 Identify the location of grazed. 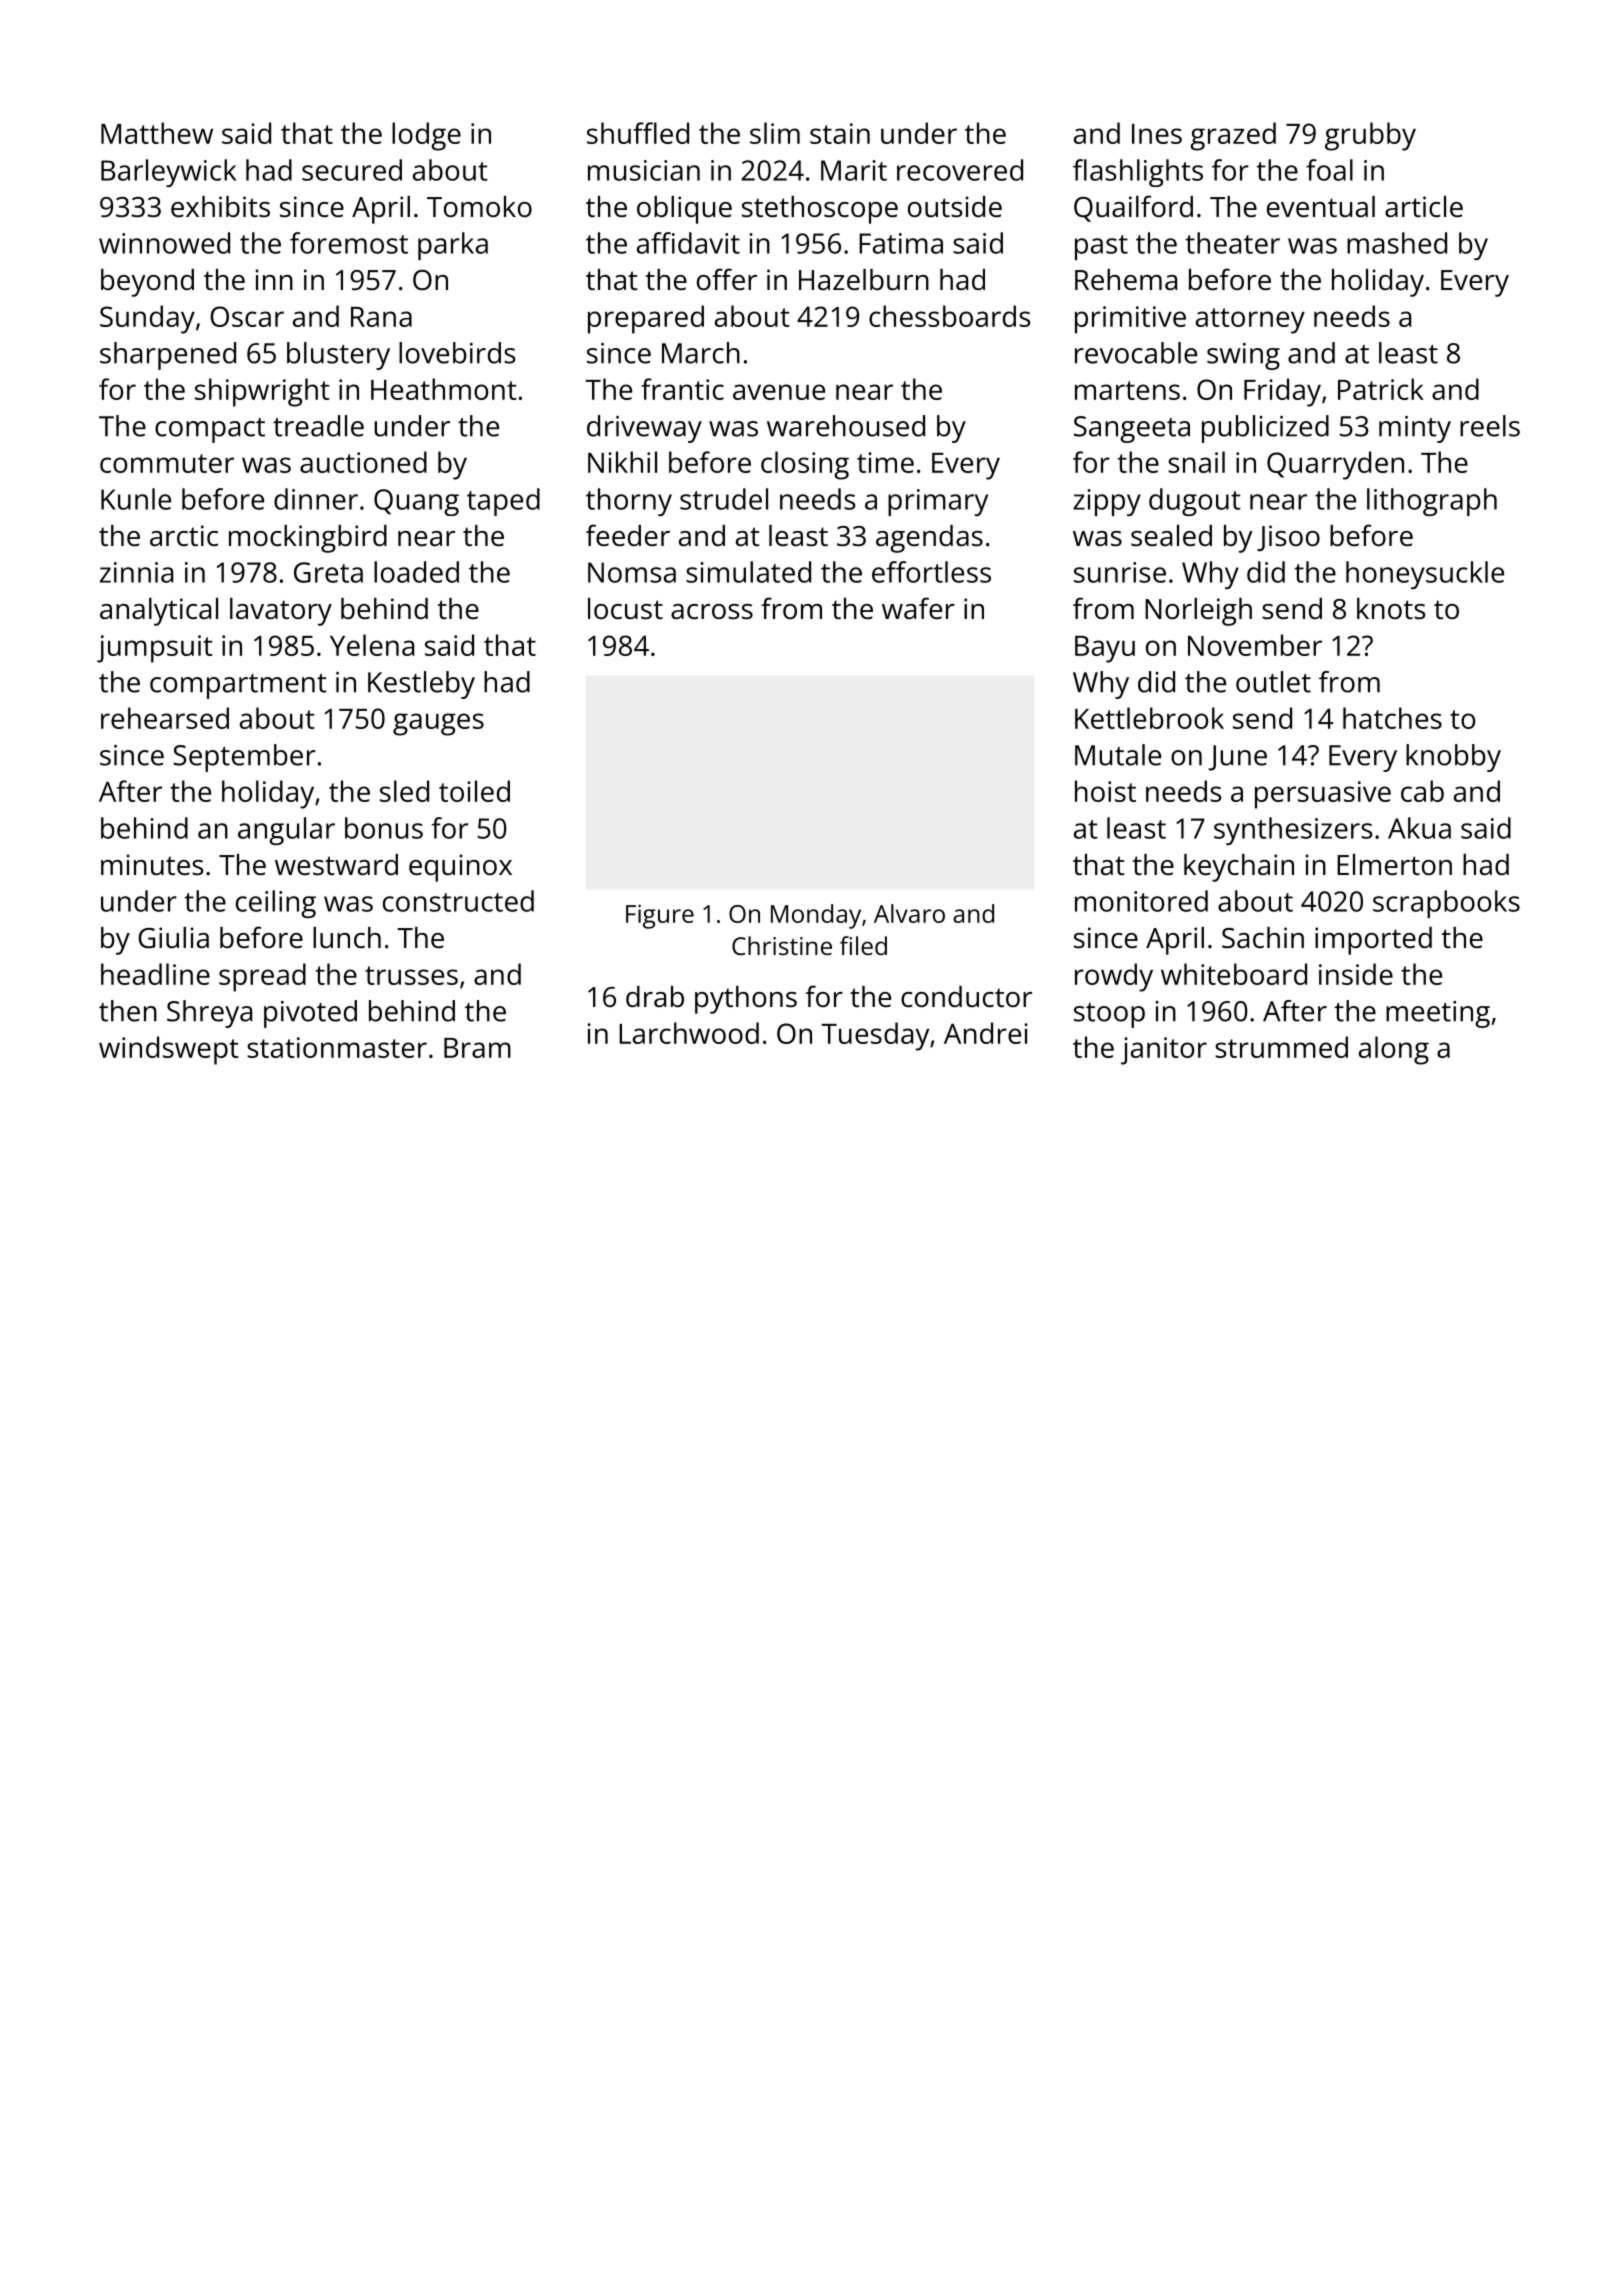
(1233, 136).
